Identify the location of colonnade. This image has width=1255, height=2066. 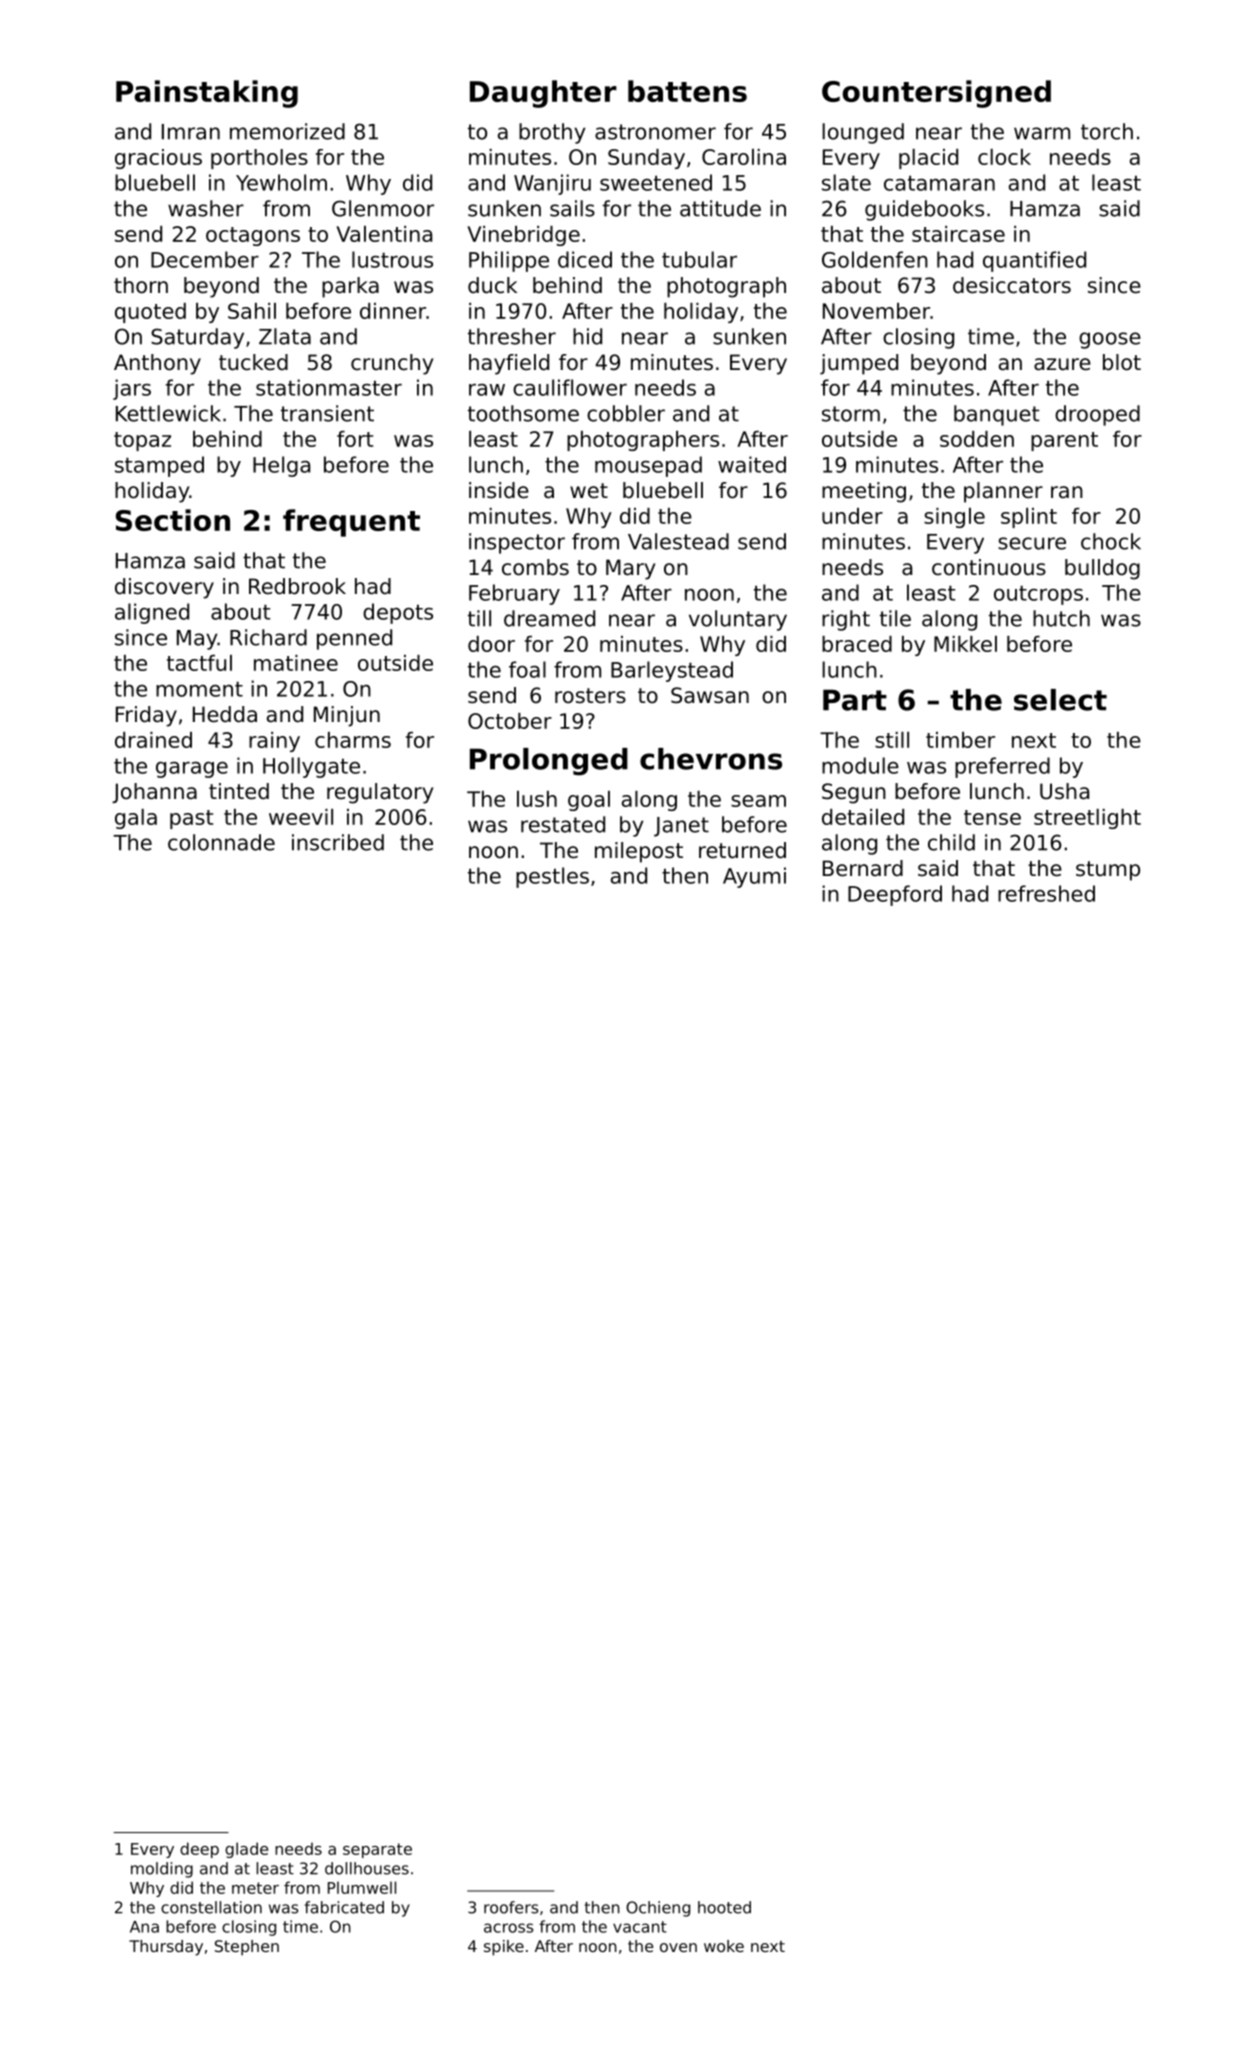
(221, 842).
